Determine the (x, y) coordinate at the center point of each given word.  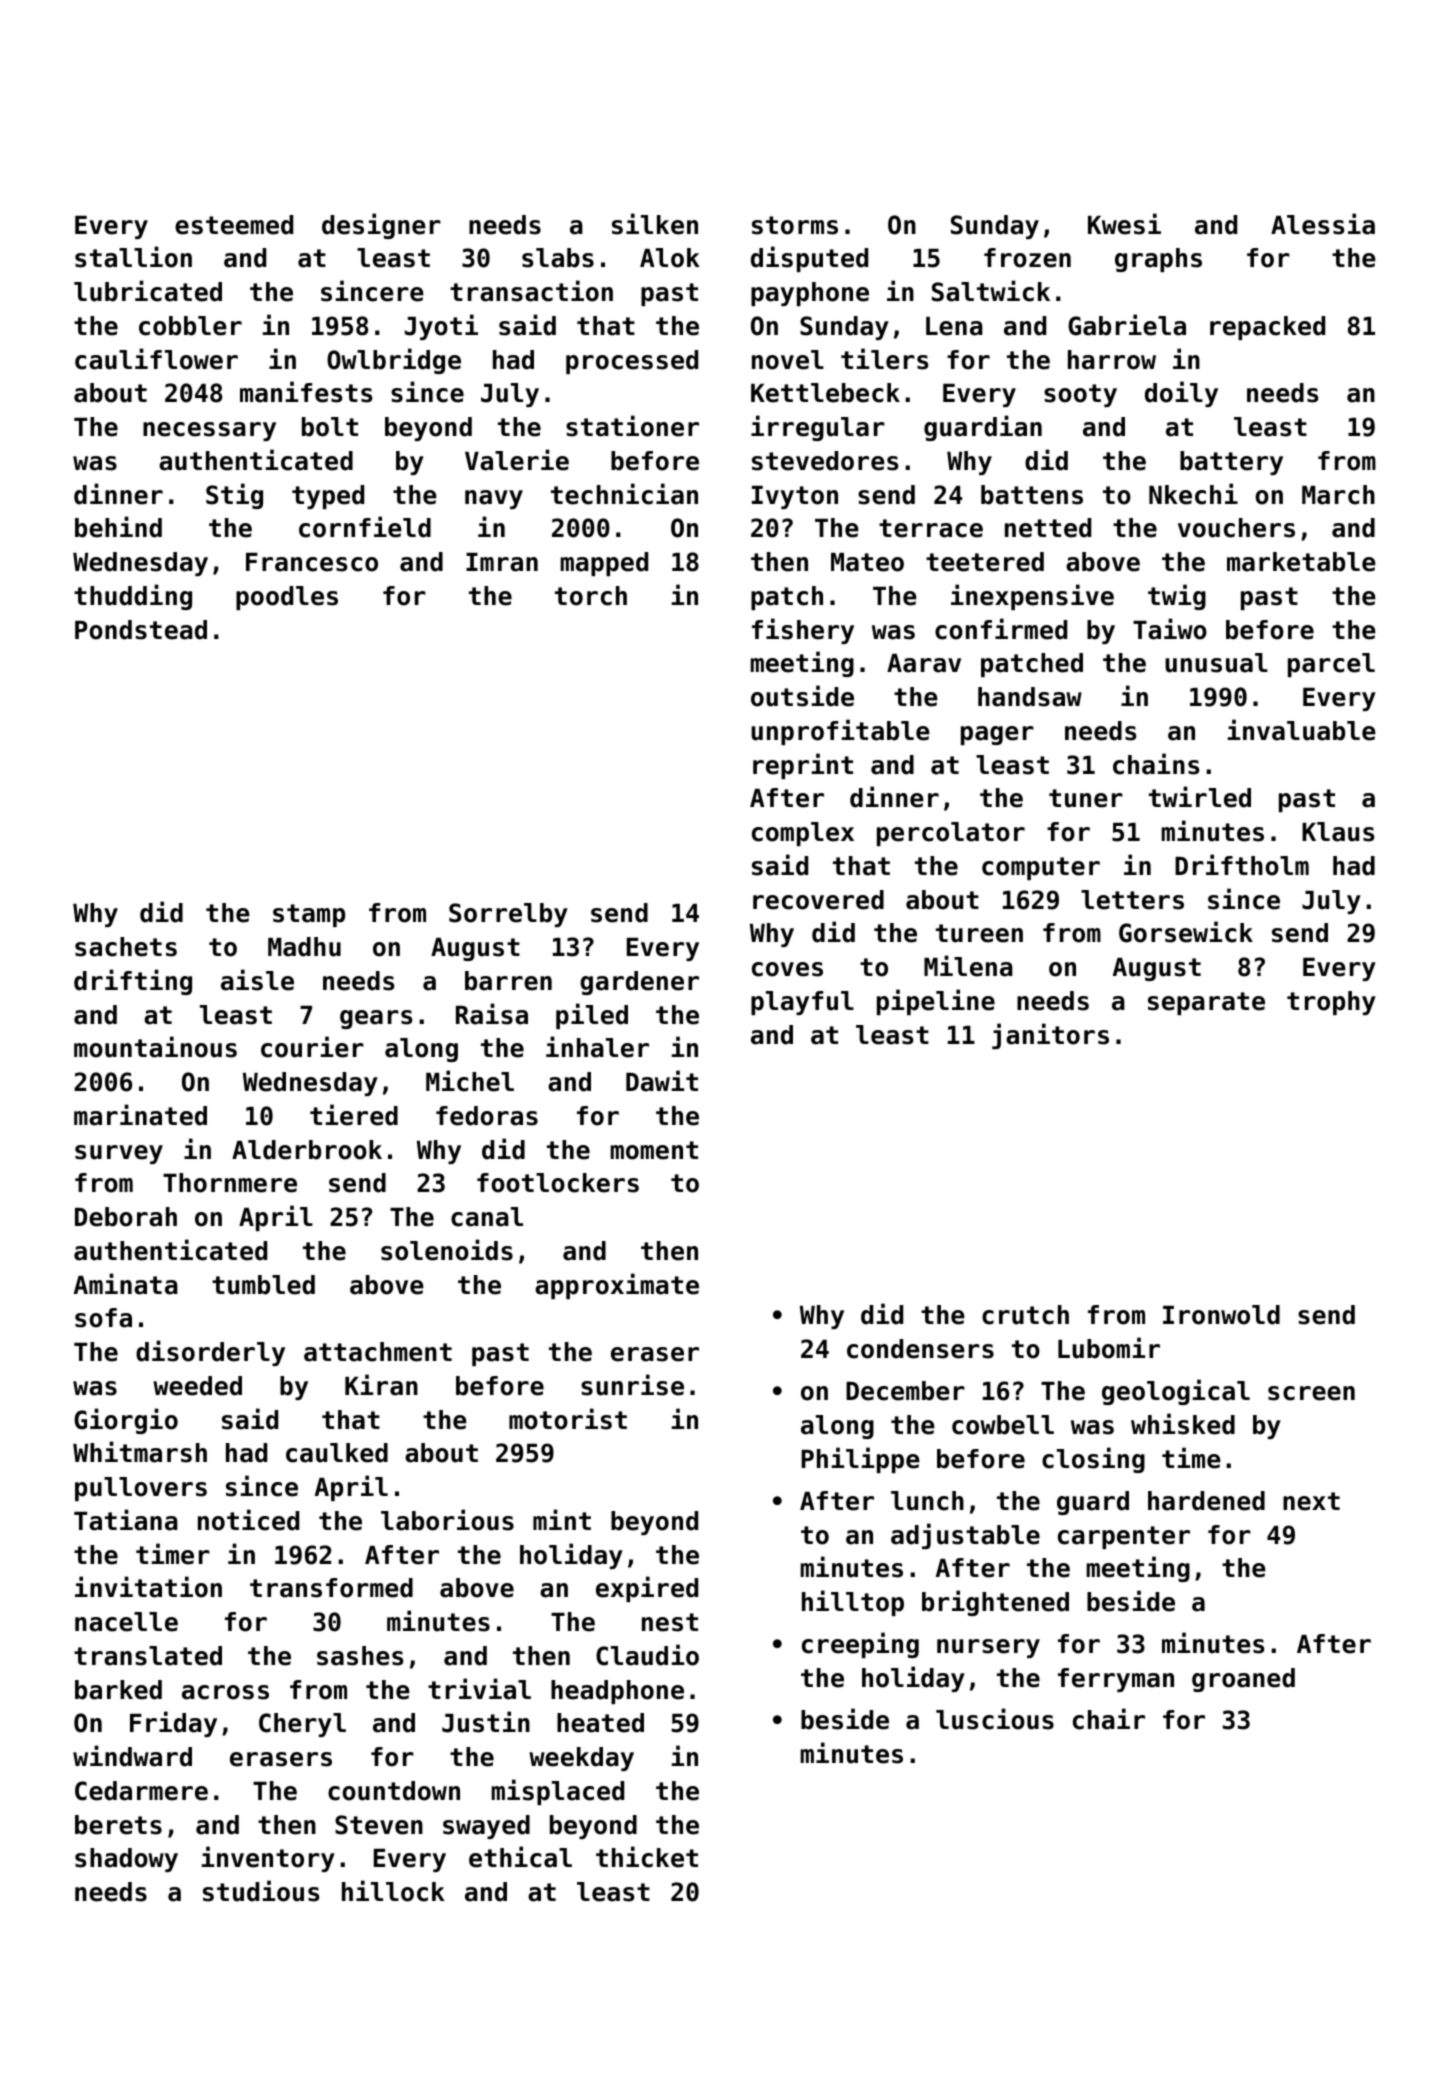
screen (1311, 1393)
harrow (1112, 360)
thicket (647, 1857)
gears (376, 1019)
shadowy (126, 1860)
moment (654, 1150)
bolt (330, 427)
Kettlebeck (825, 393)
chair (1109, 1719)
